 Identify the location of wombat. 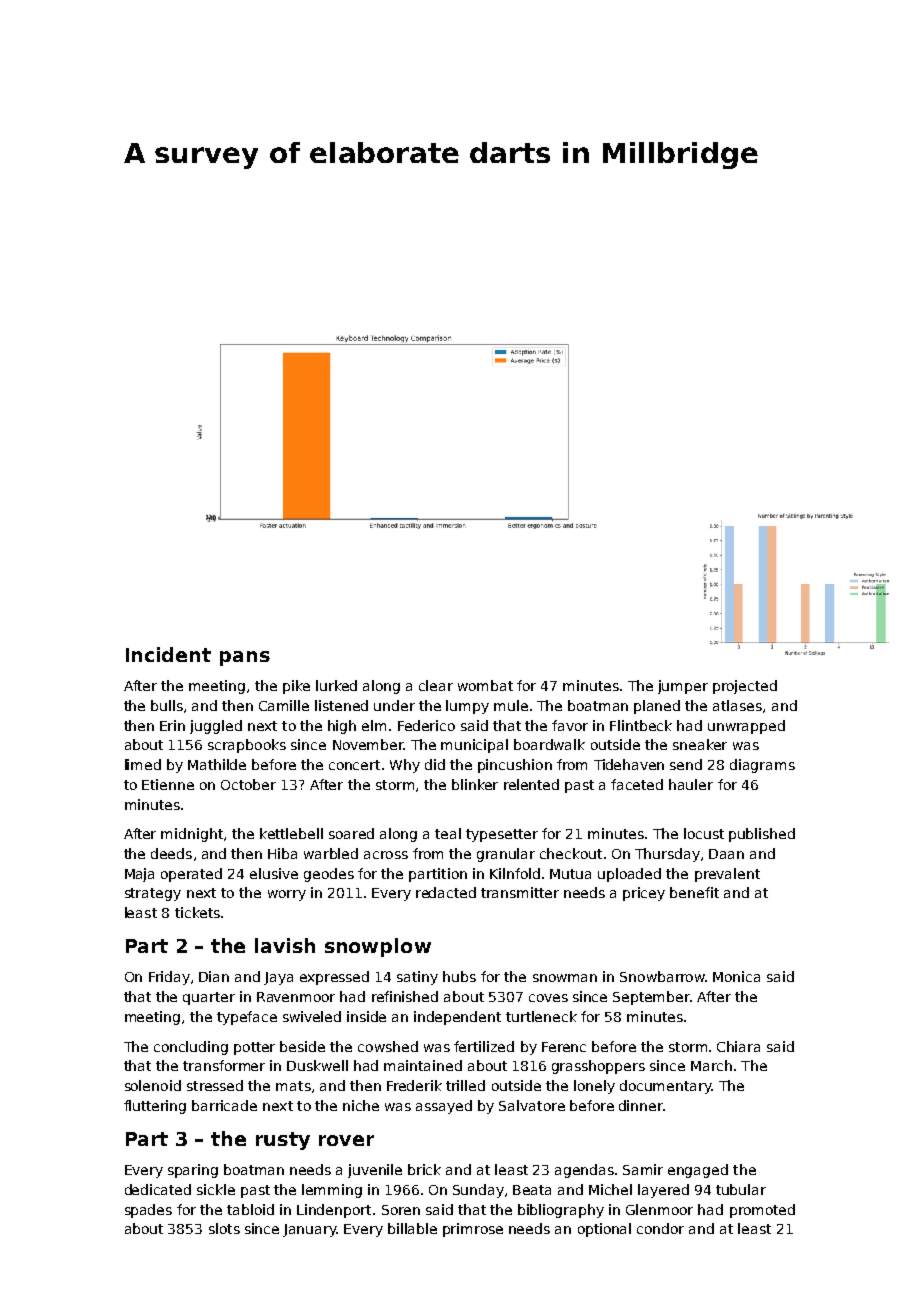
(485, 685).
